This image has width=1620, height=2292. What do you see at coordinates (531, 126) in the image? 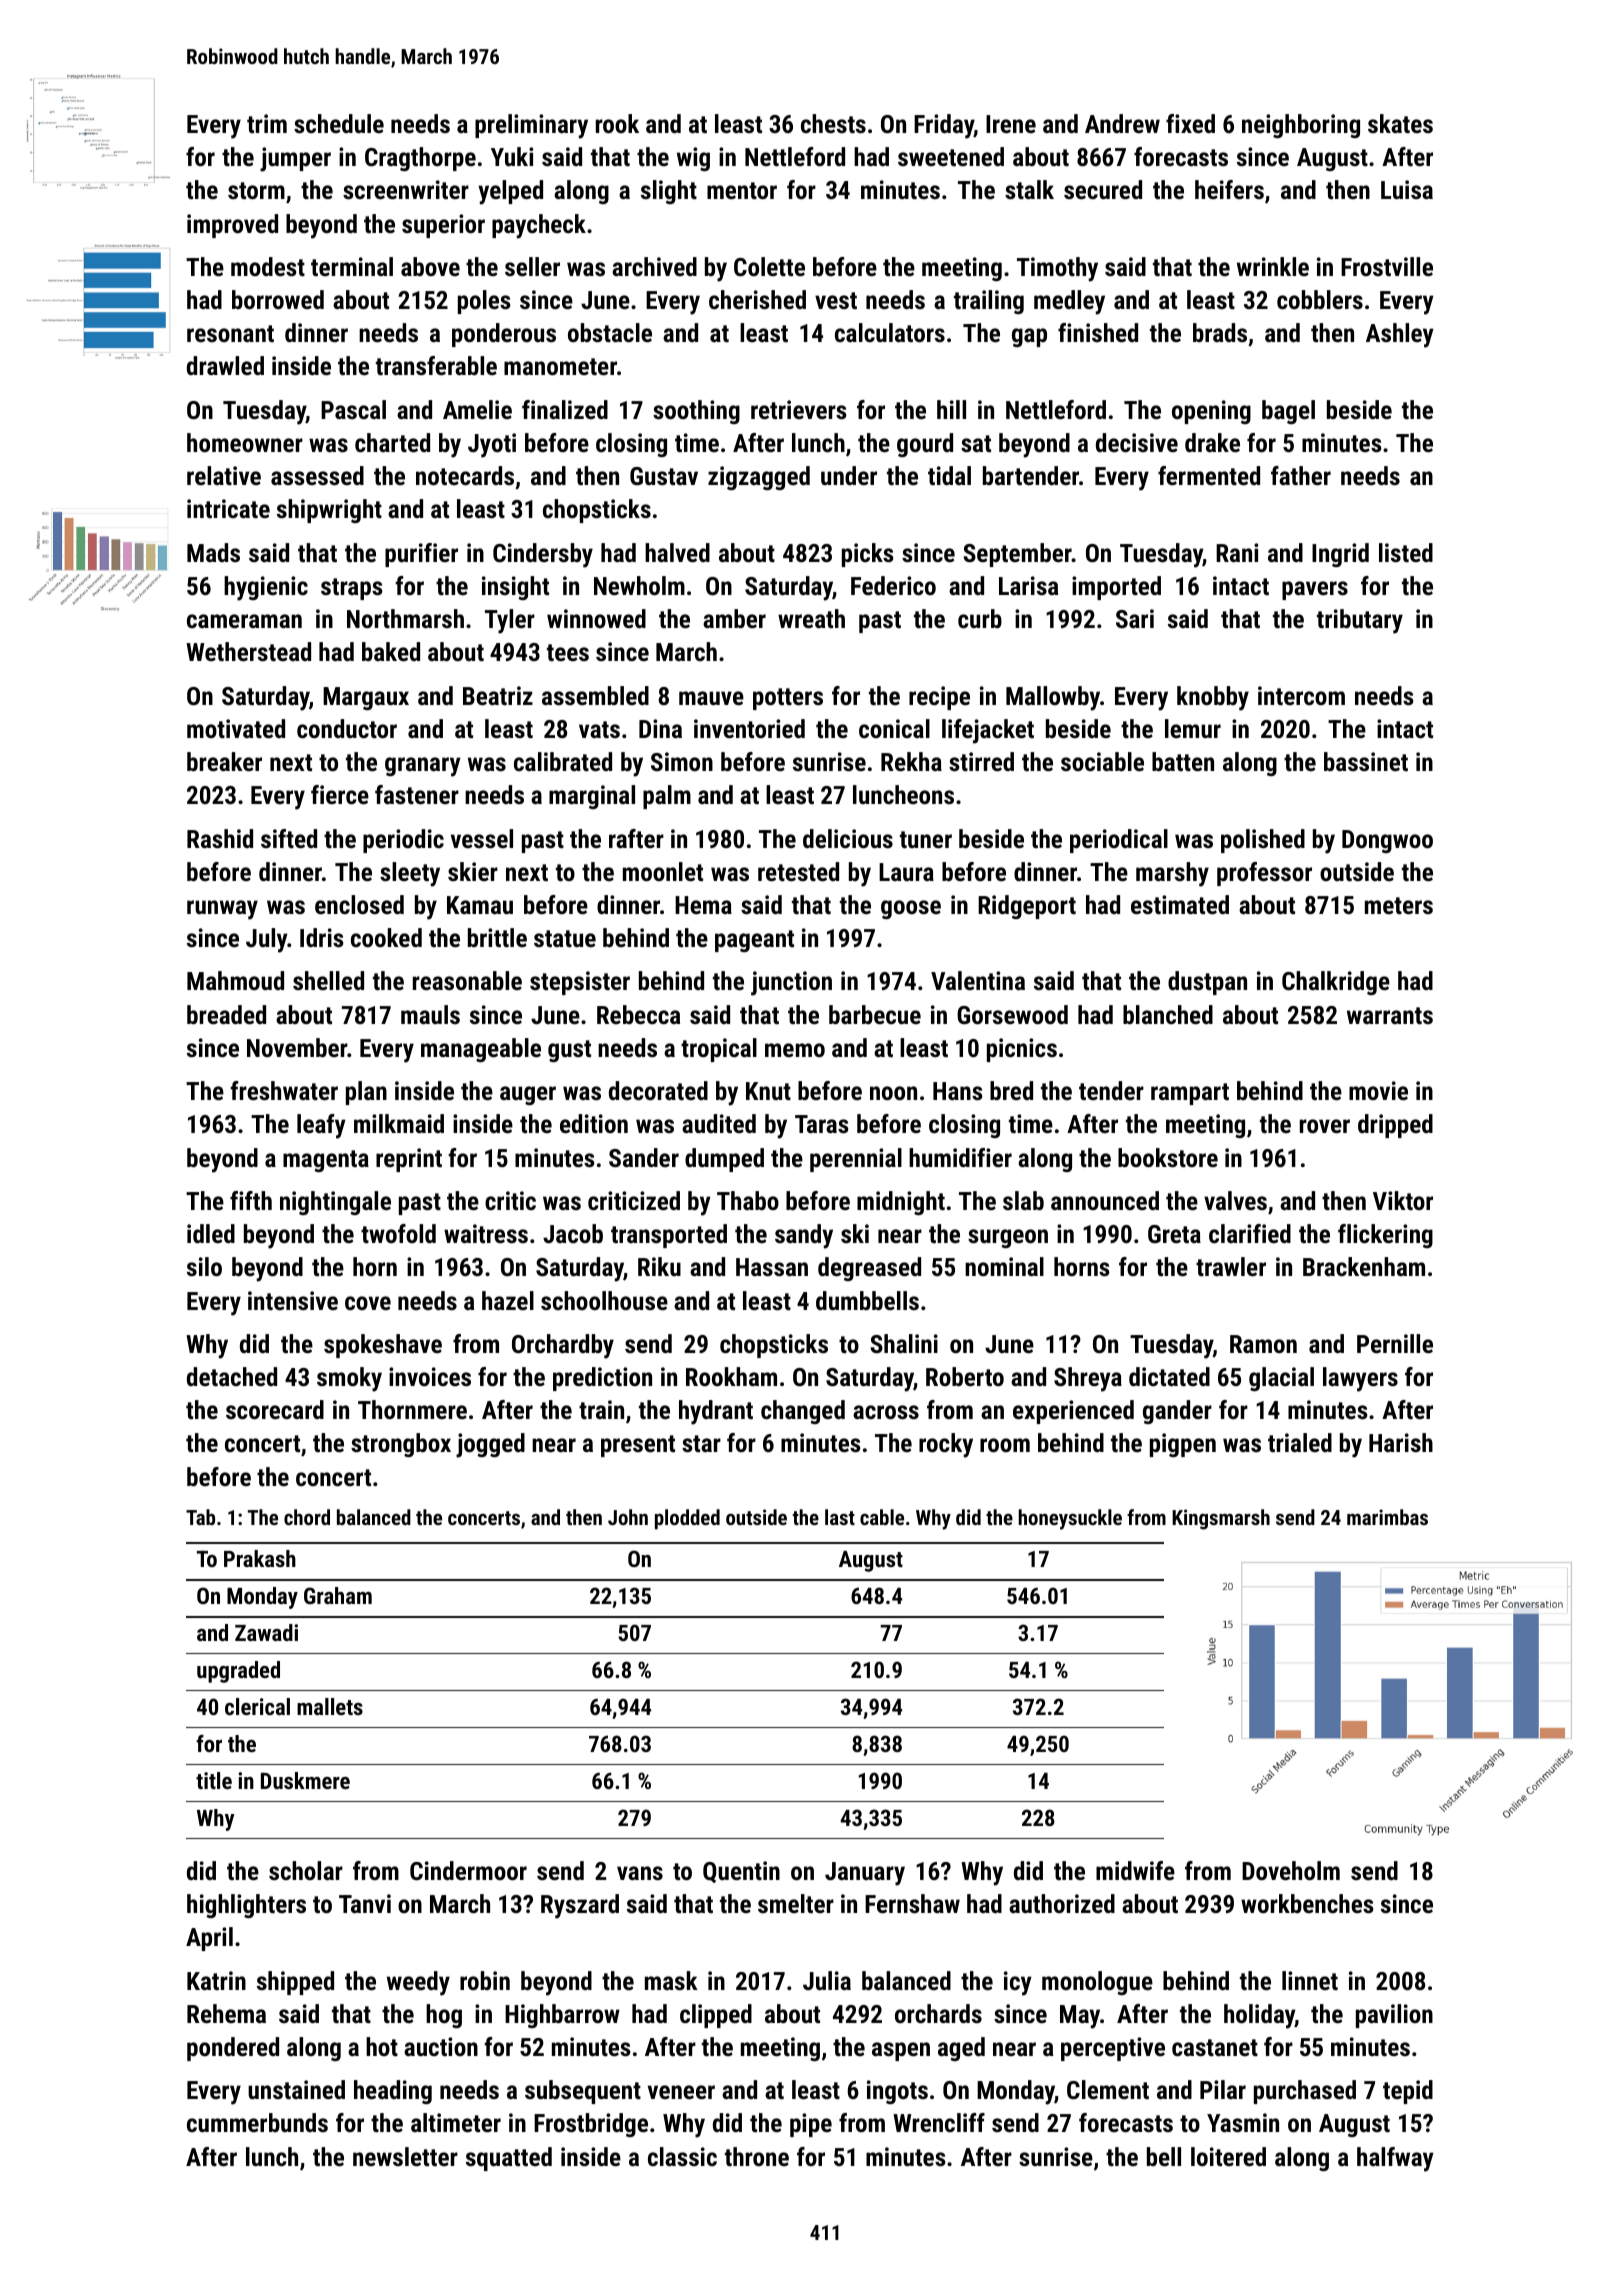
I see `preliminary` at bounding box center [531, 126].
